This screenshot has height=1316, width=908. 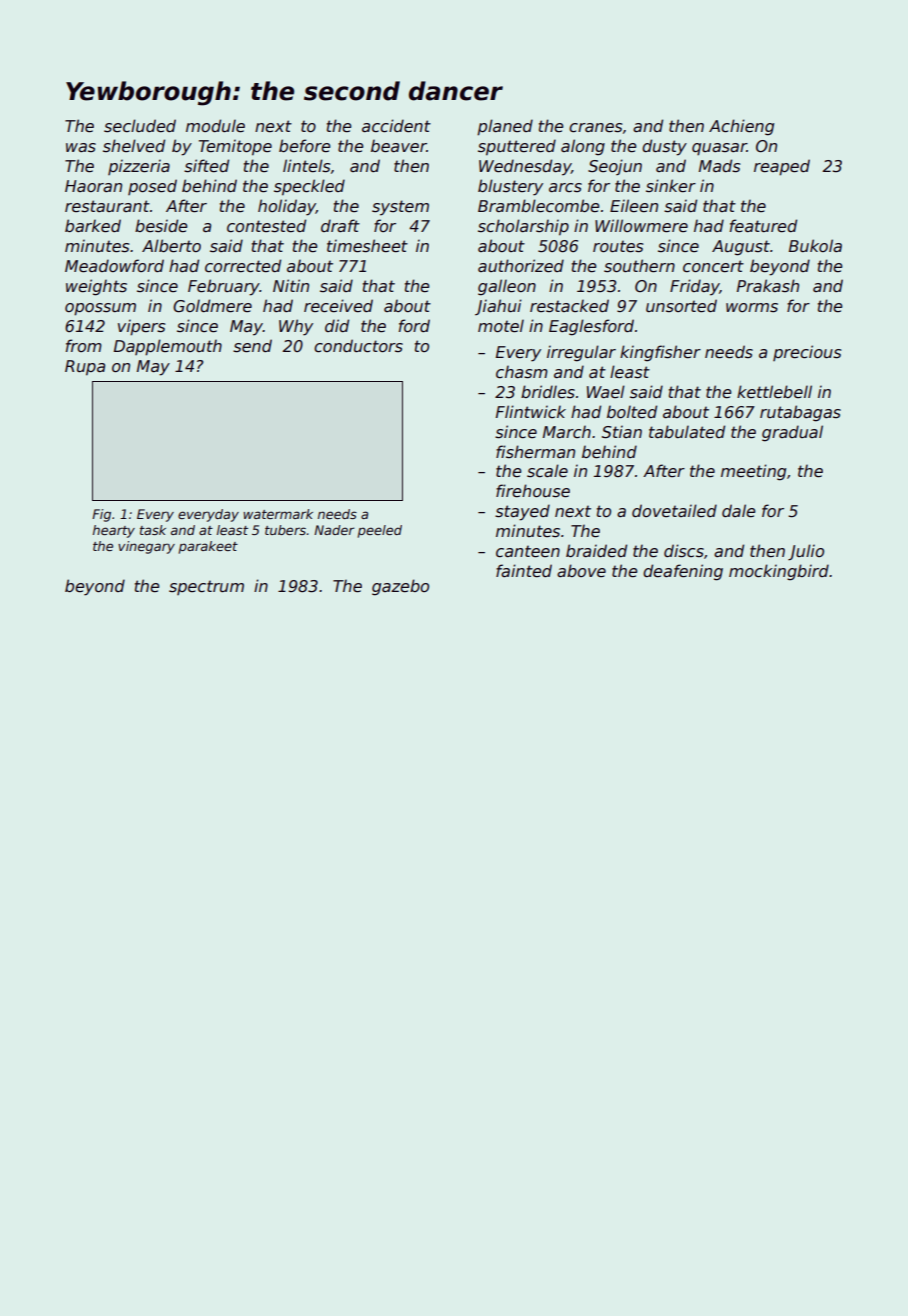 I want to click on vipers, so click(x=141, y=327).
